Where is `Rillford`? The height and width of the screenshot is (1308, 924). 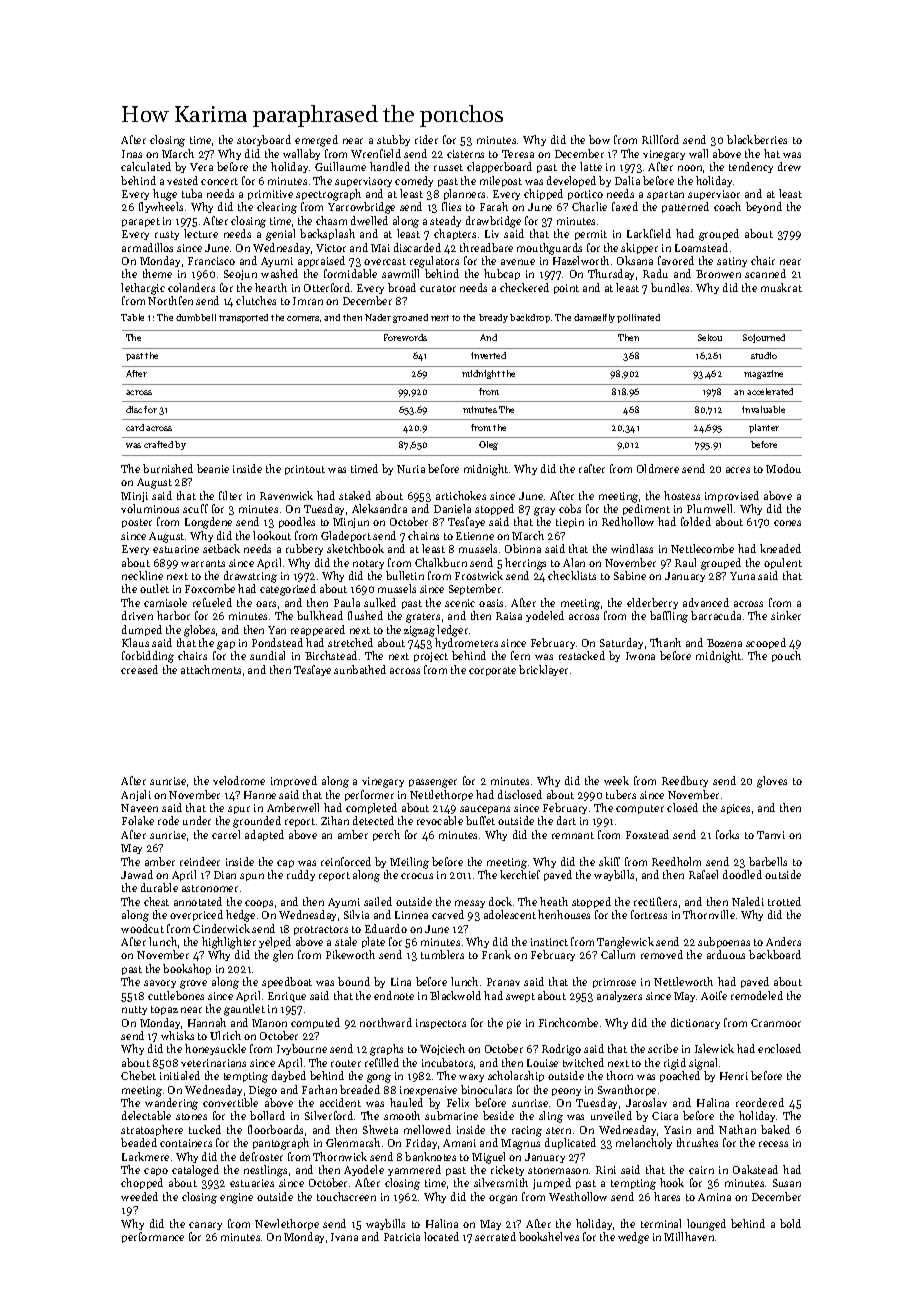 Rillford is located at coordinates (660, 139).
